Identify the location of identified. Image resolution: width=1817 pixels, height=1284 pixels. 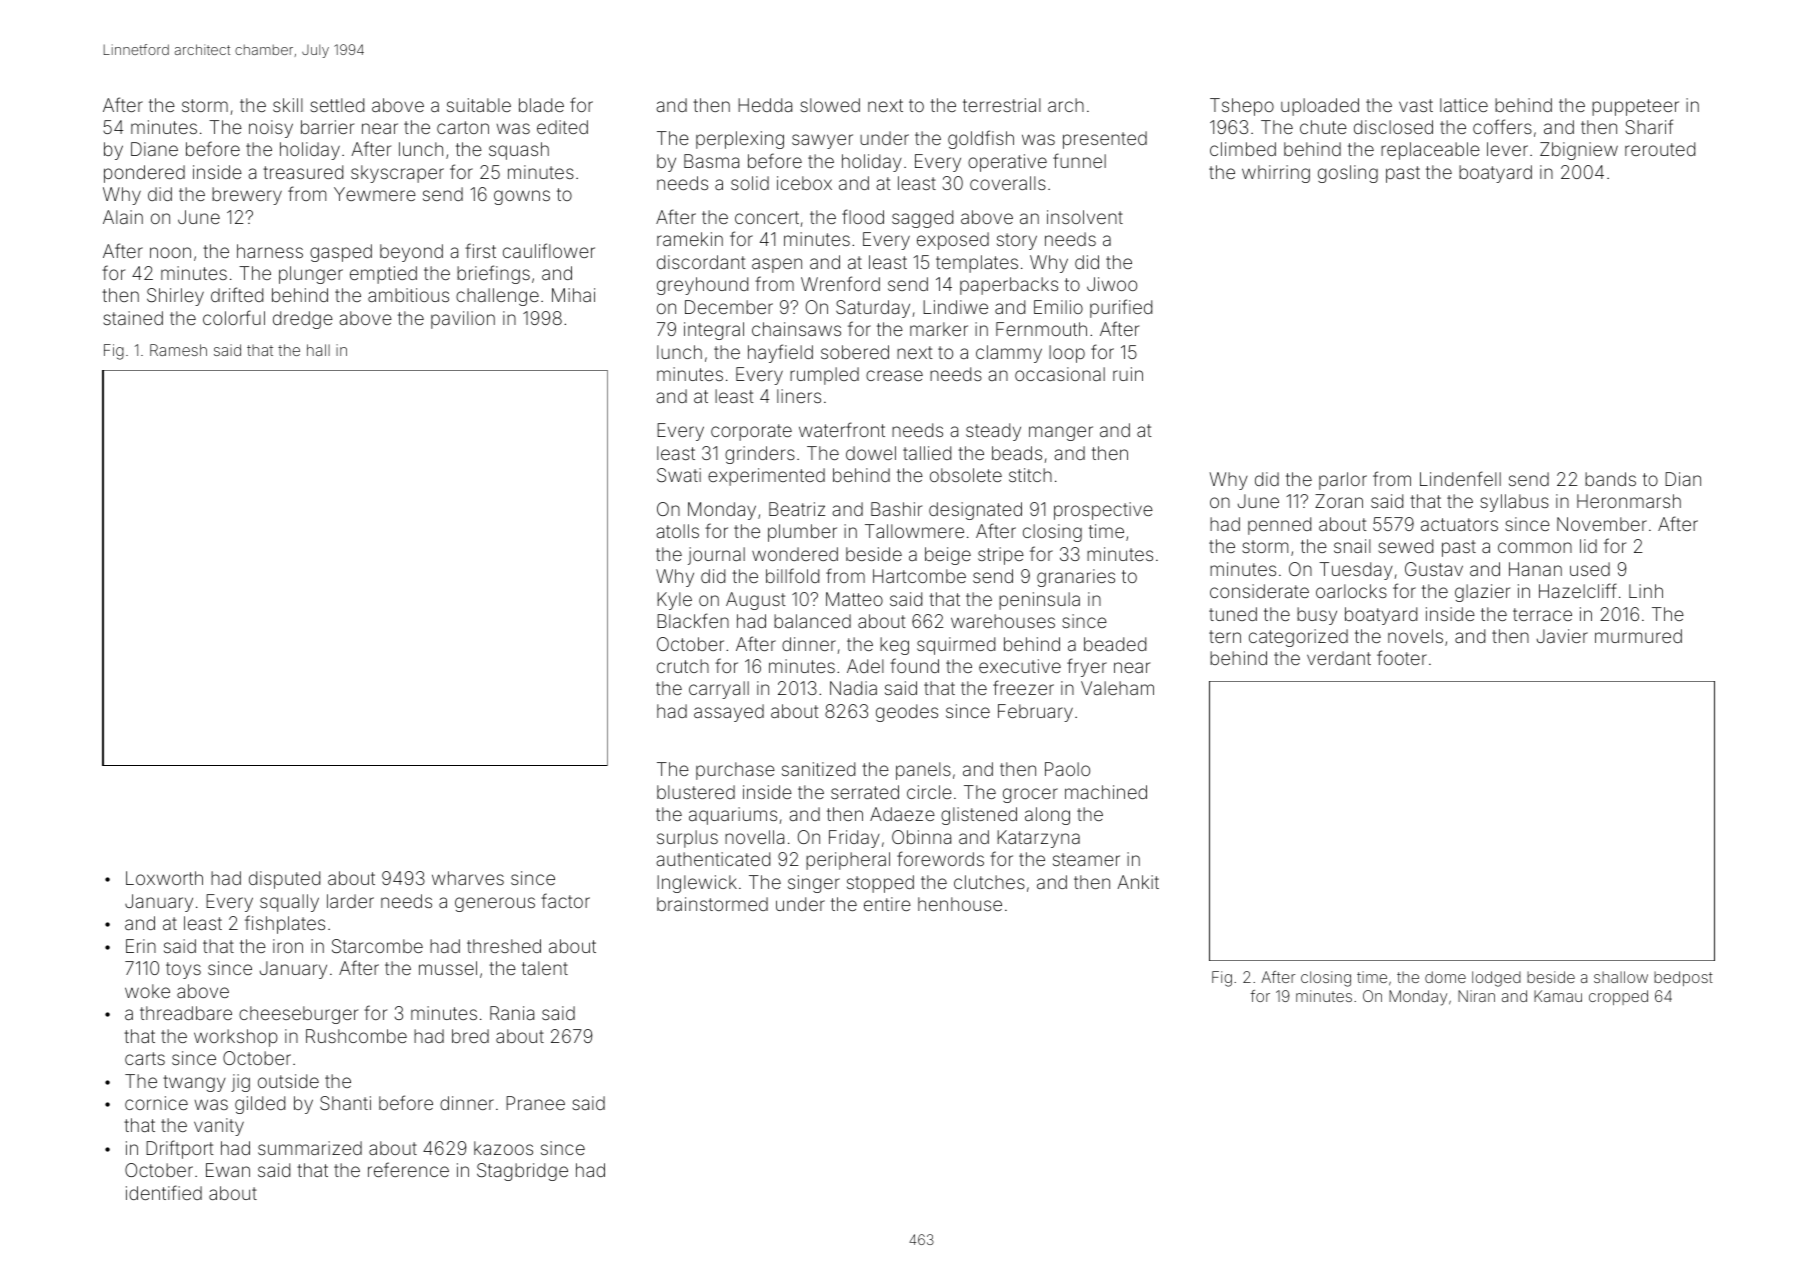
(164, 1192).
